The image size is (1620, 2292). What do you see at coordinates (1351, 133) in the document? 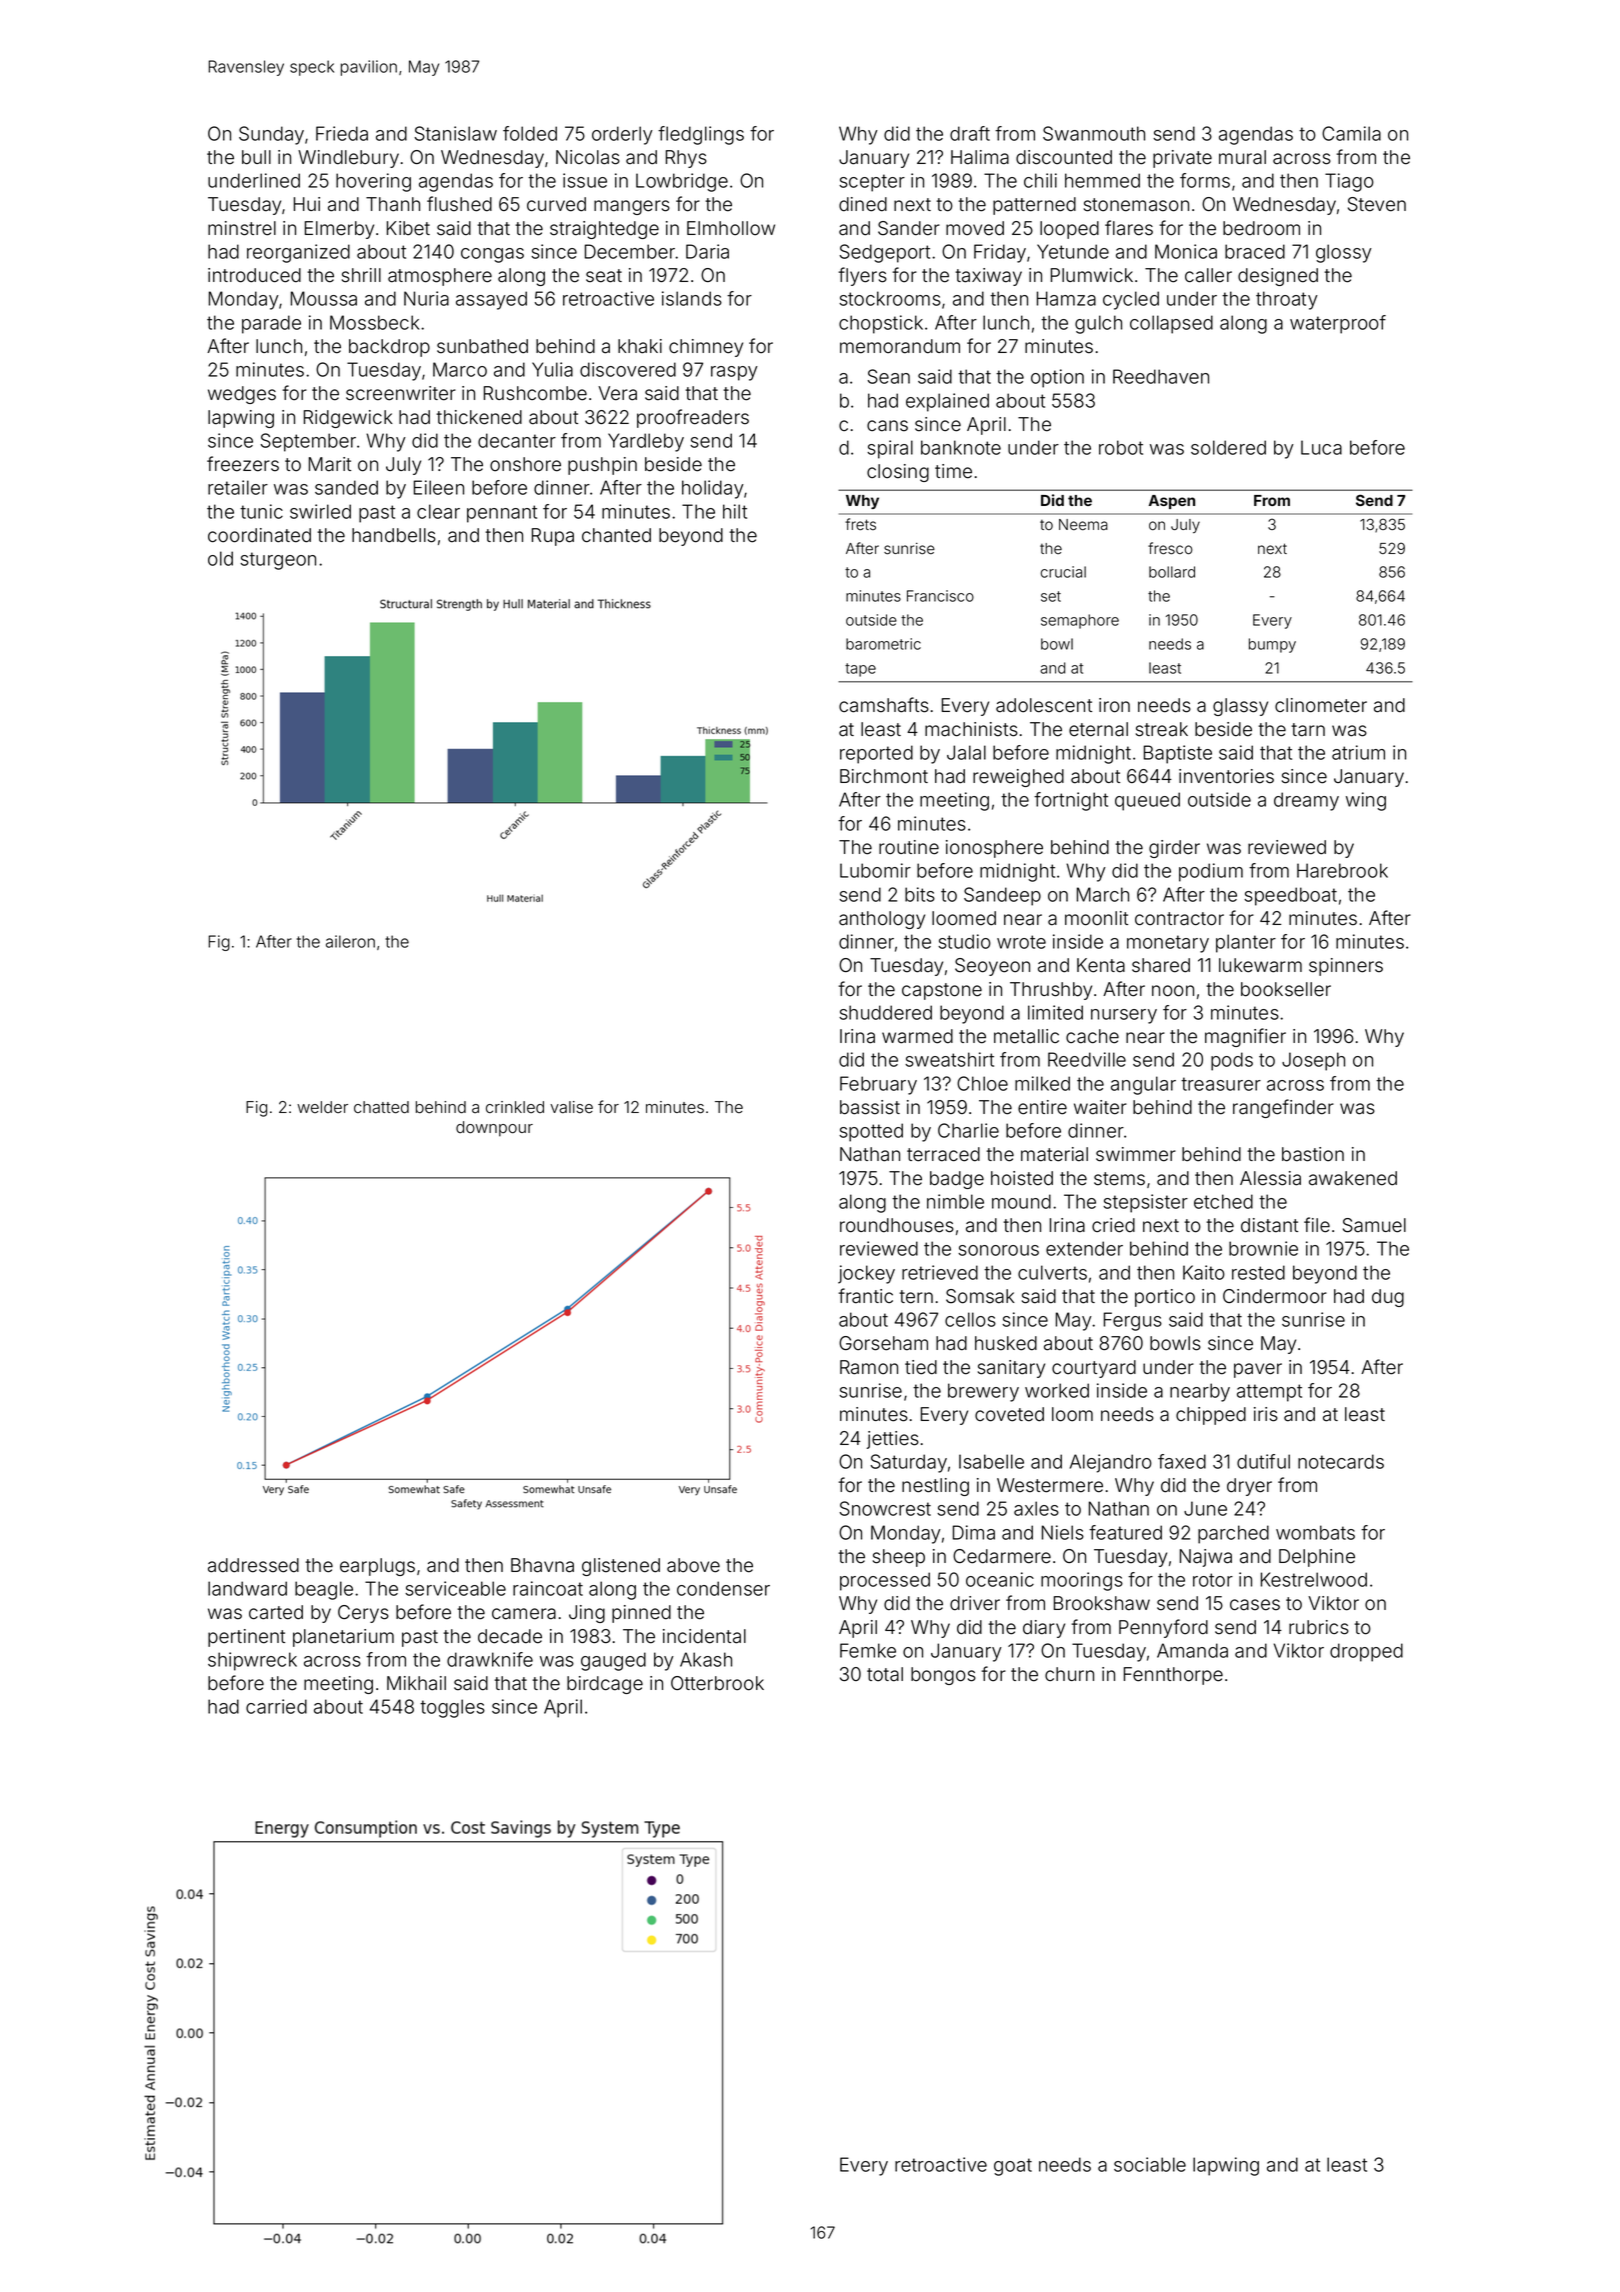
I see `Camila` at bounding box center [1351, 133].
